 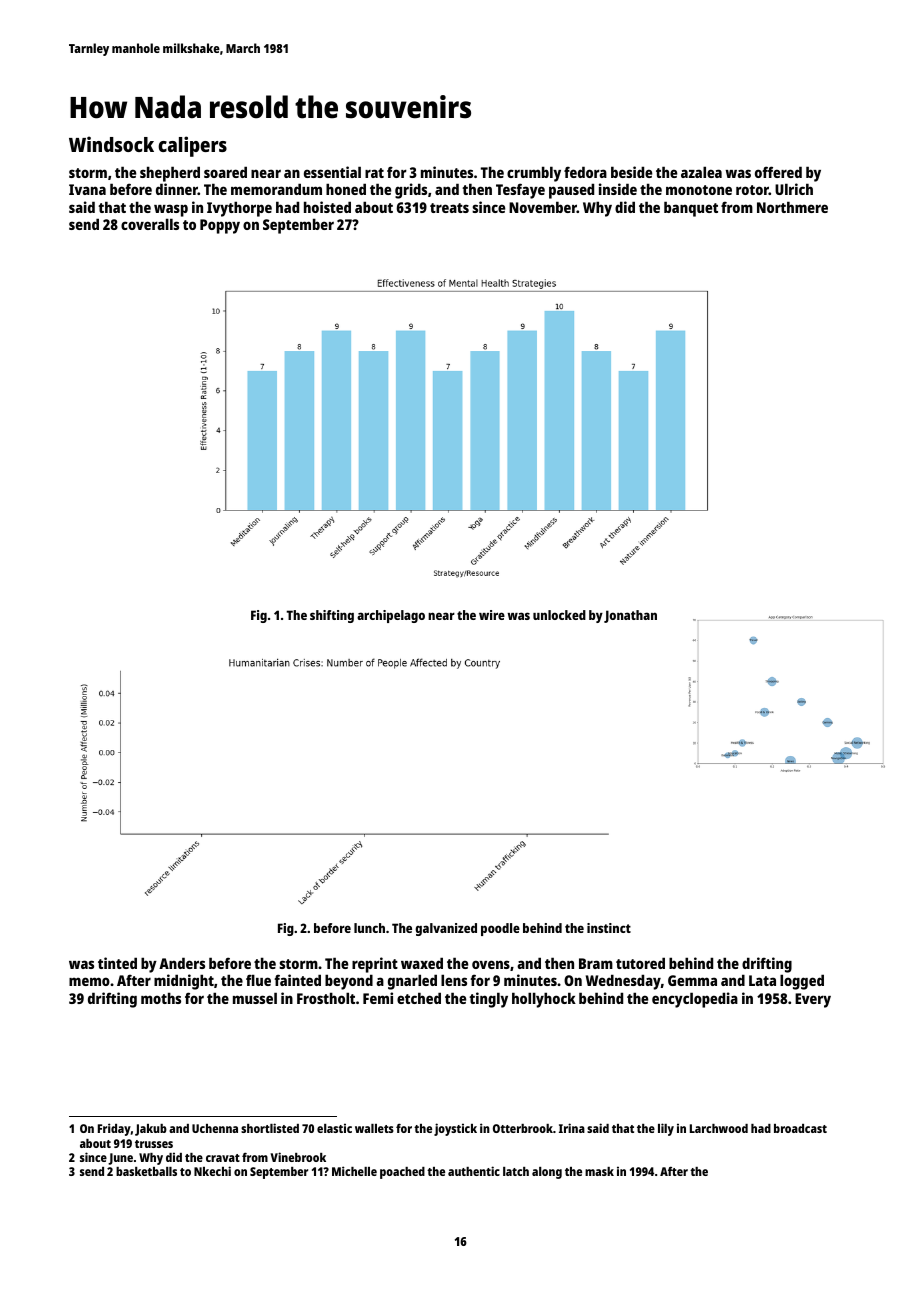 What do you see at coordinates (559, 615) in the screenshot?
I see `unlocked` at bounding box center [559, 615].
